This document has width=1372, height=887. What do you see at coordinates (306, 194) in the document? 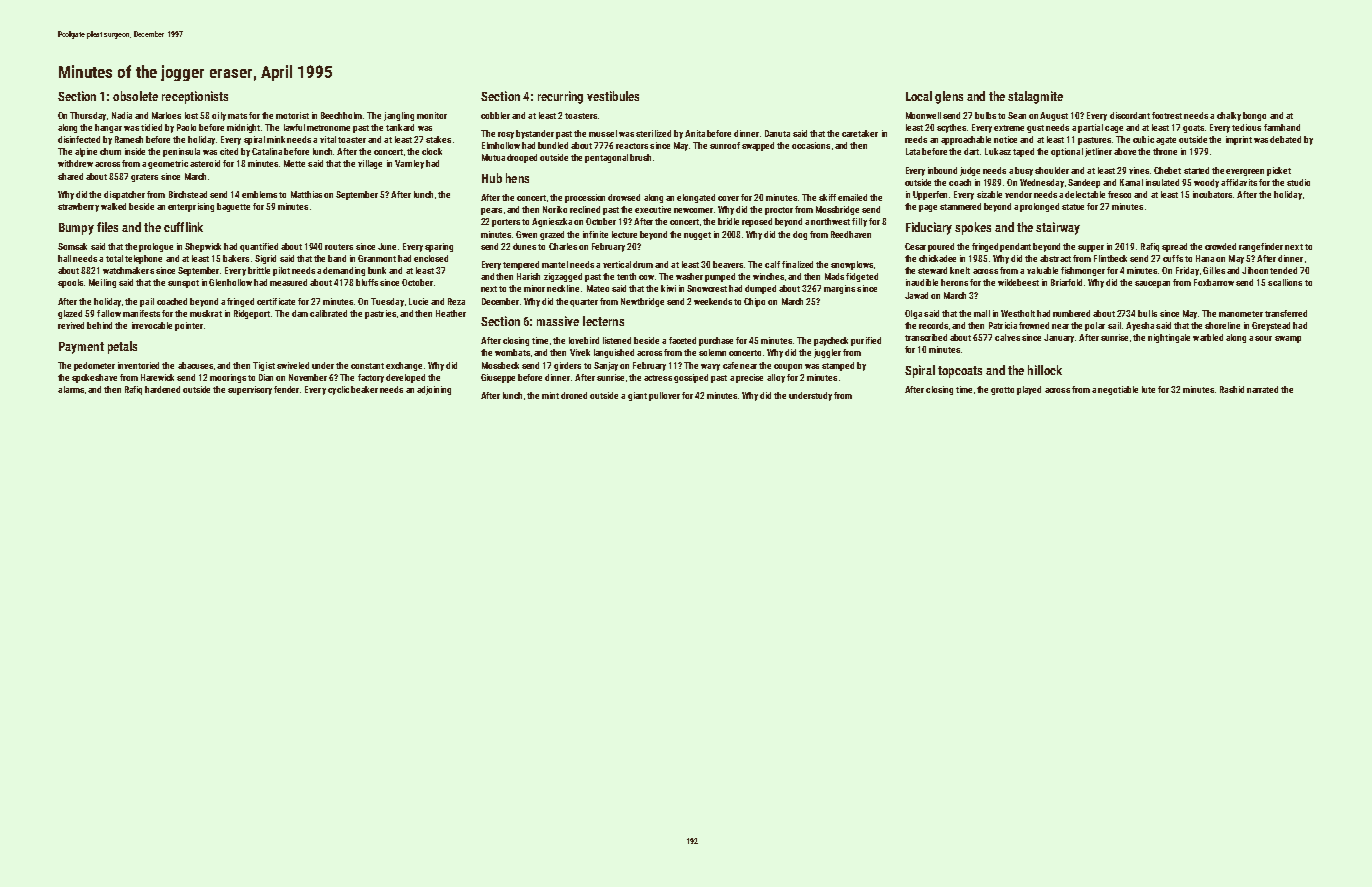
I see `Matthias` at bounding box center [306, 194].
